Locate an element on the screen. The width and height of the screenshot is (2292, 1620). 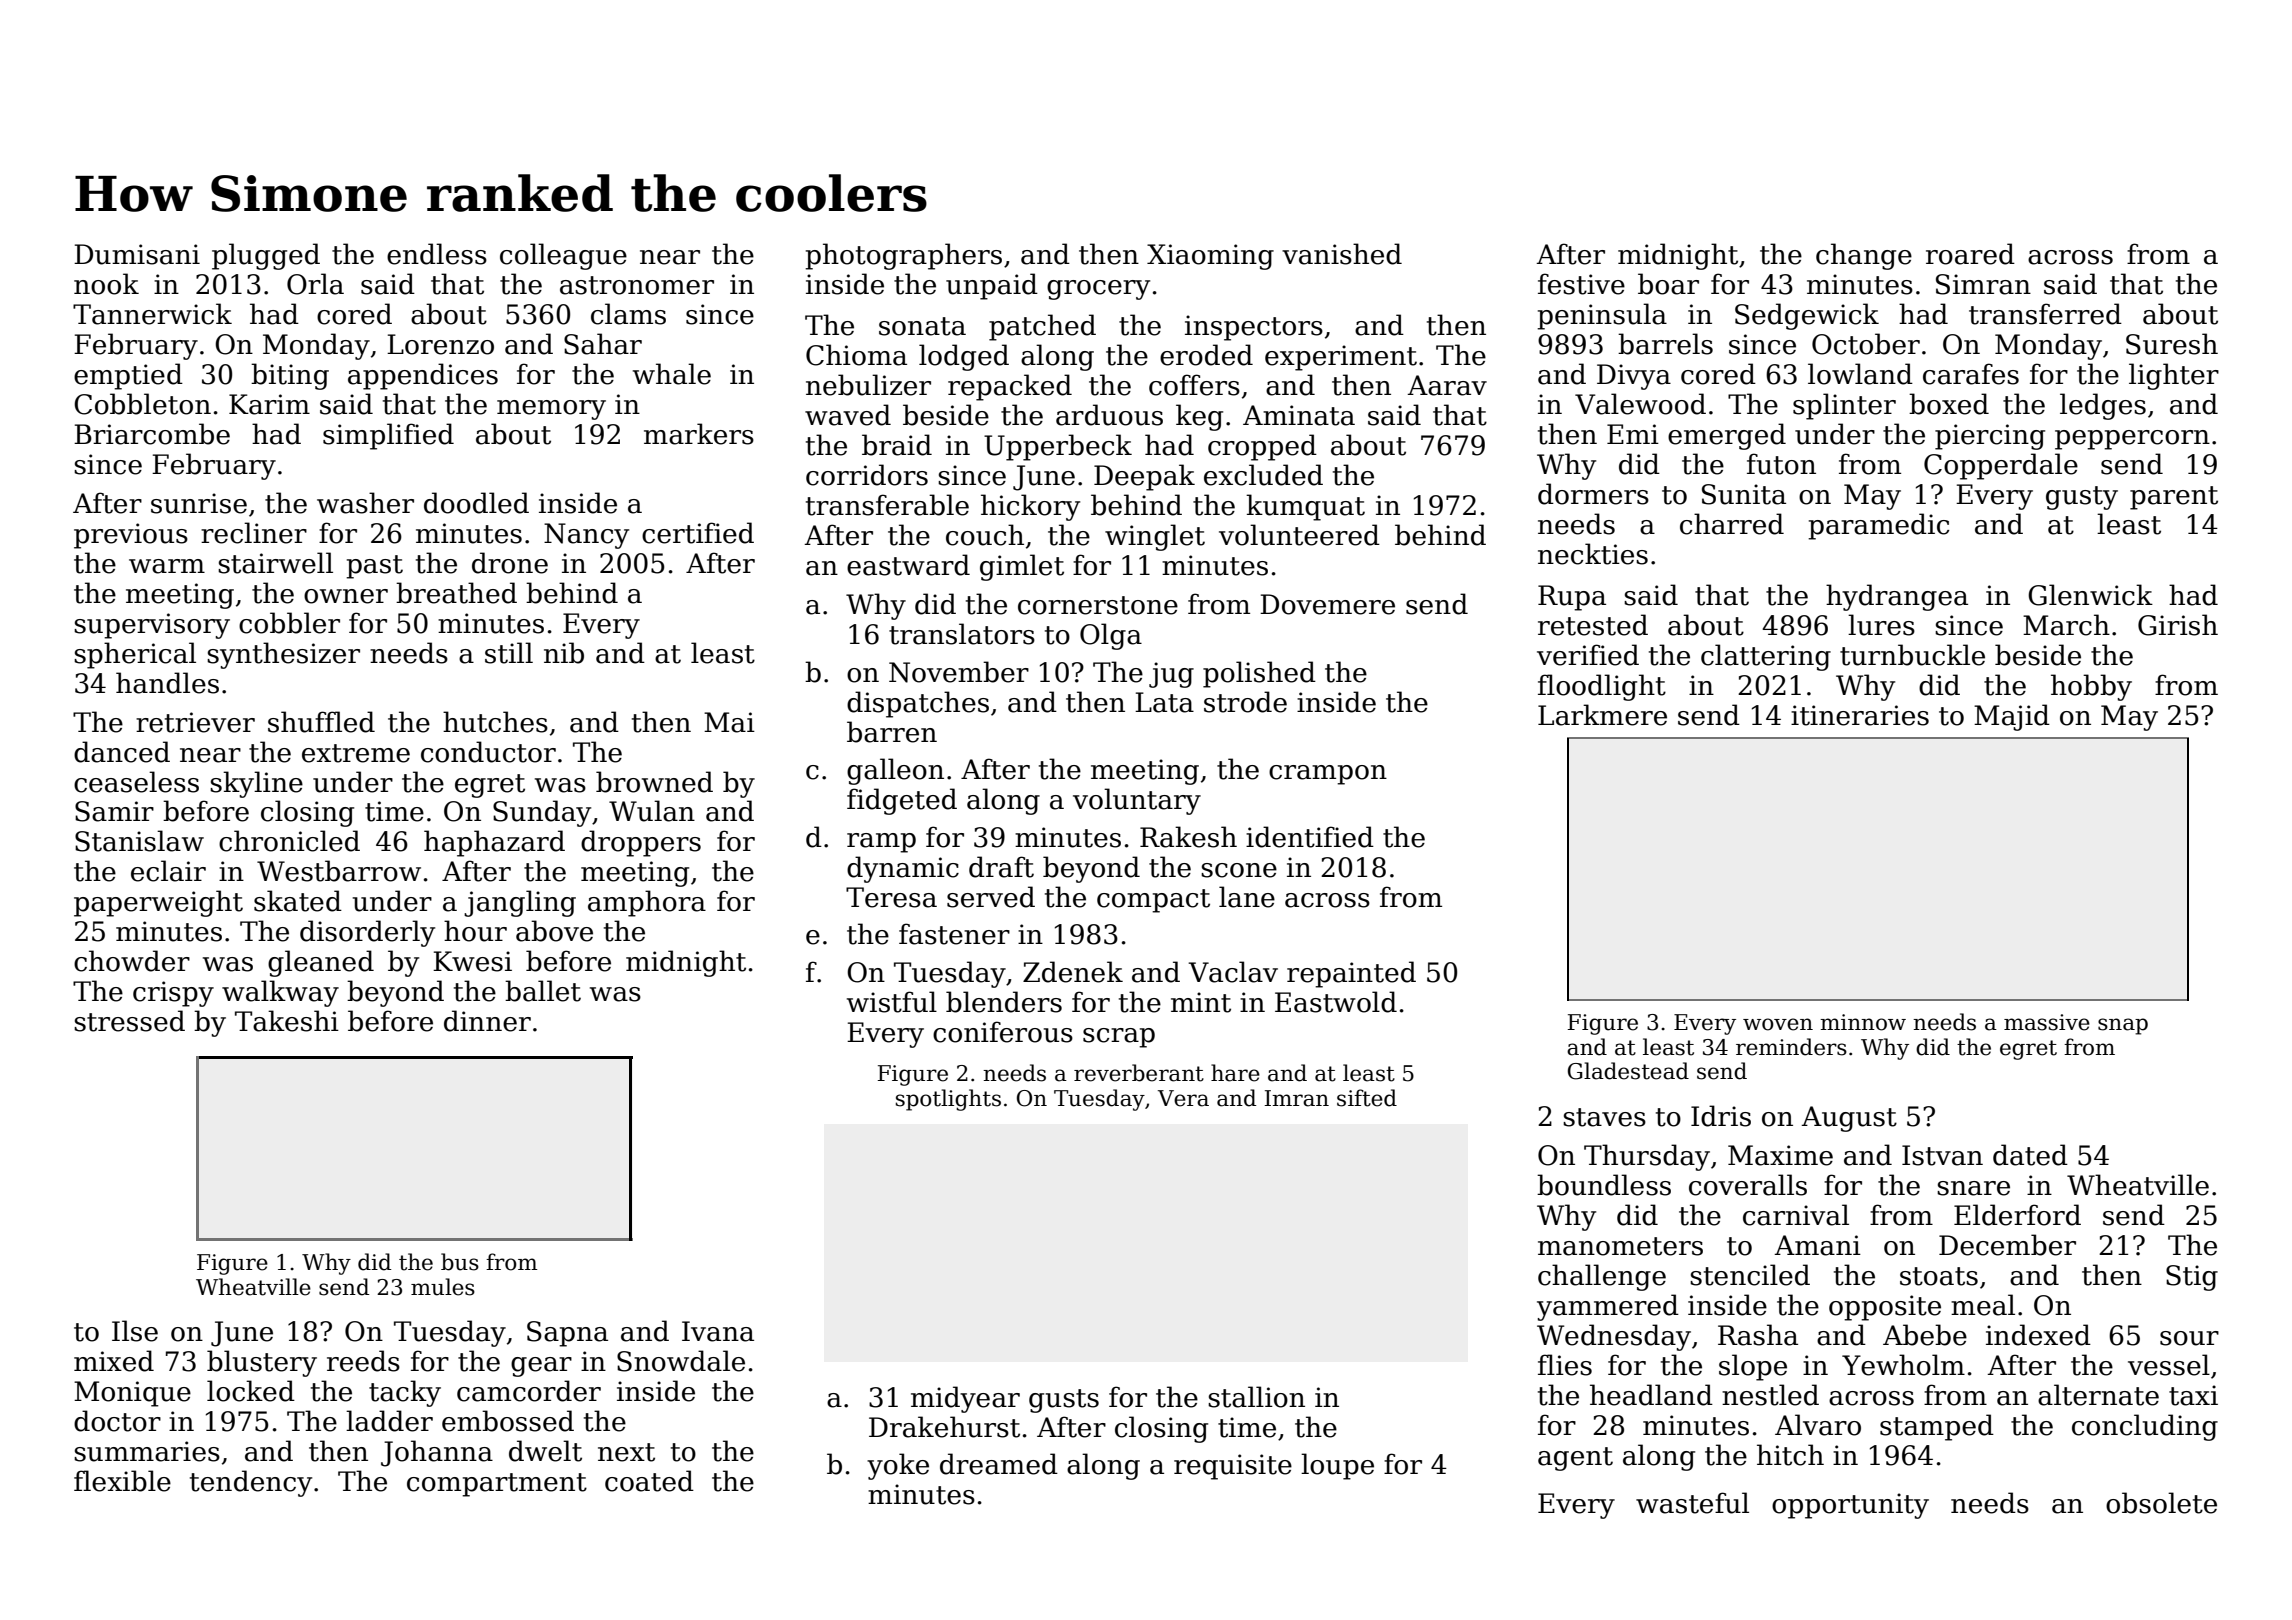
sifted is located at coordinates (1367, 1098).
